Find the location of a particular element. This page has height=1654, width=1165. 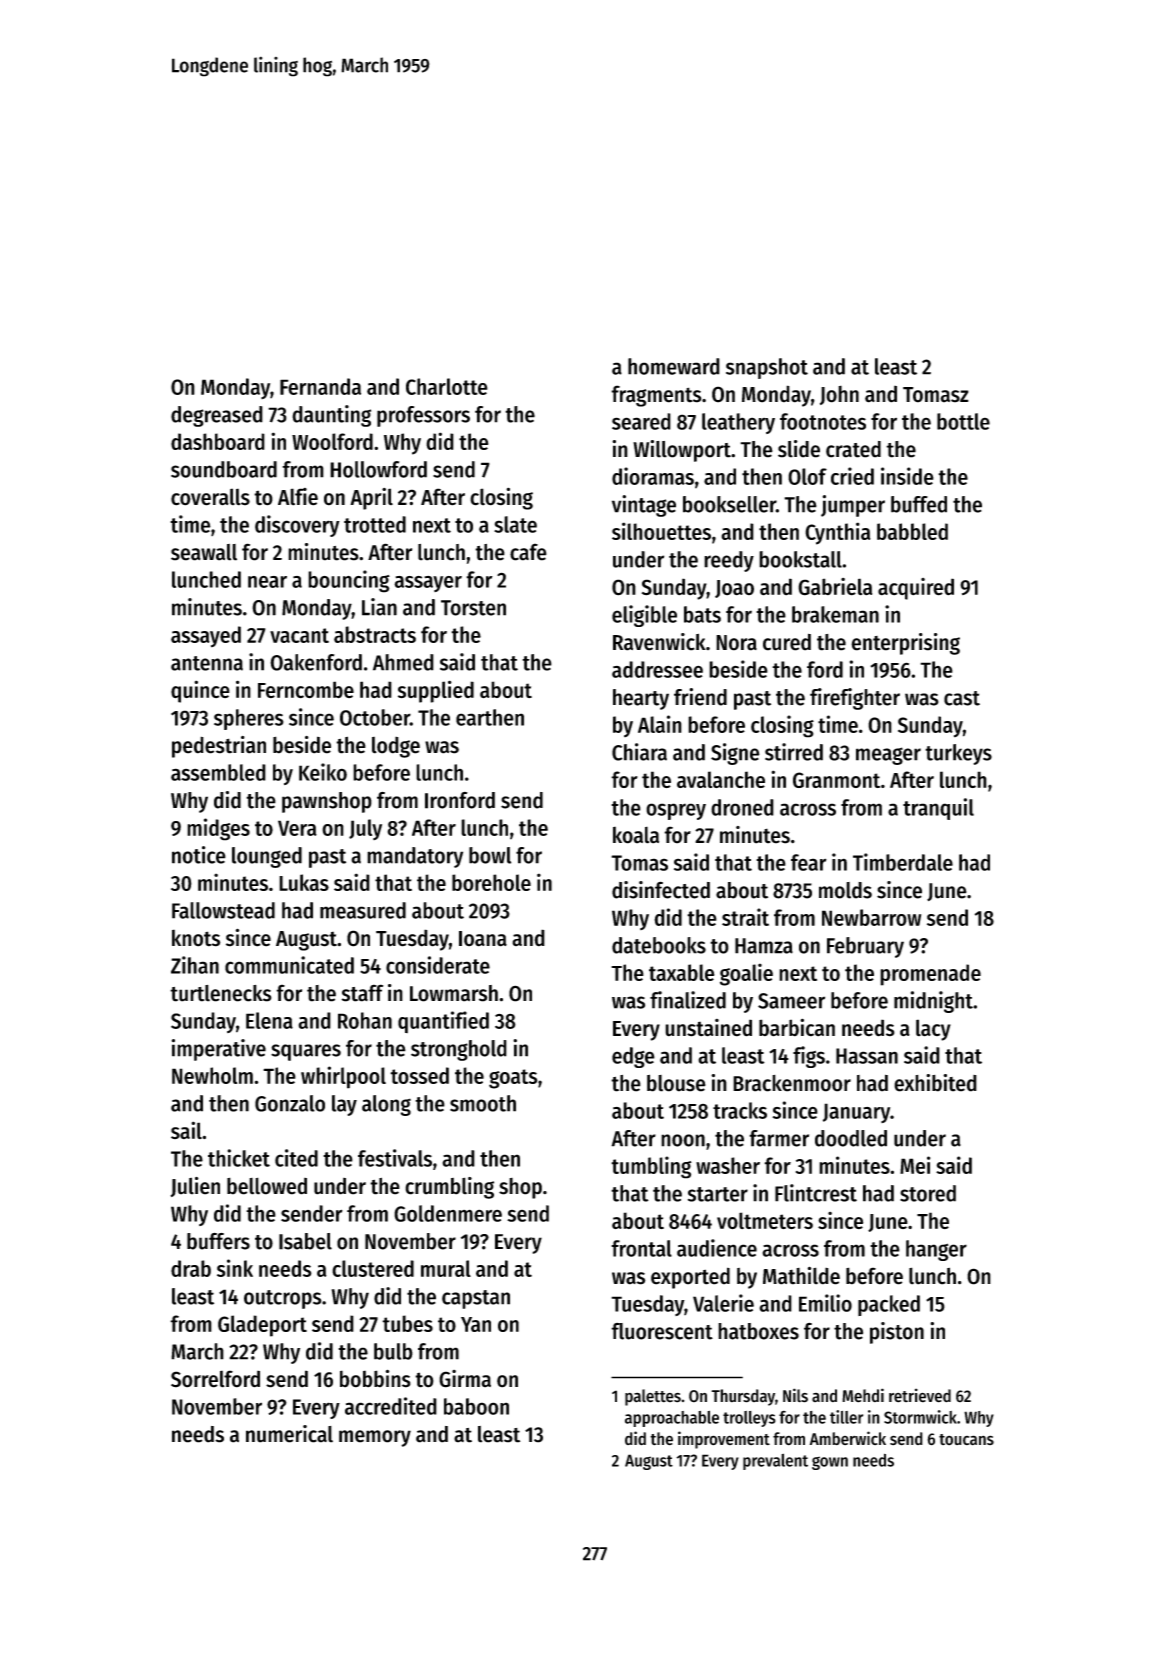

Lowmarsh is located at coordinates (454, 993).
